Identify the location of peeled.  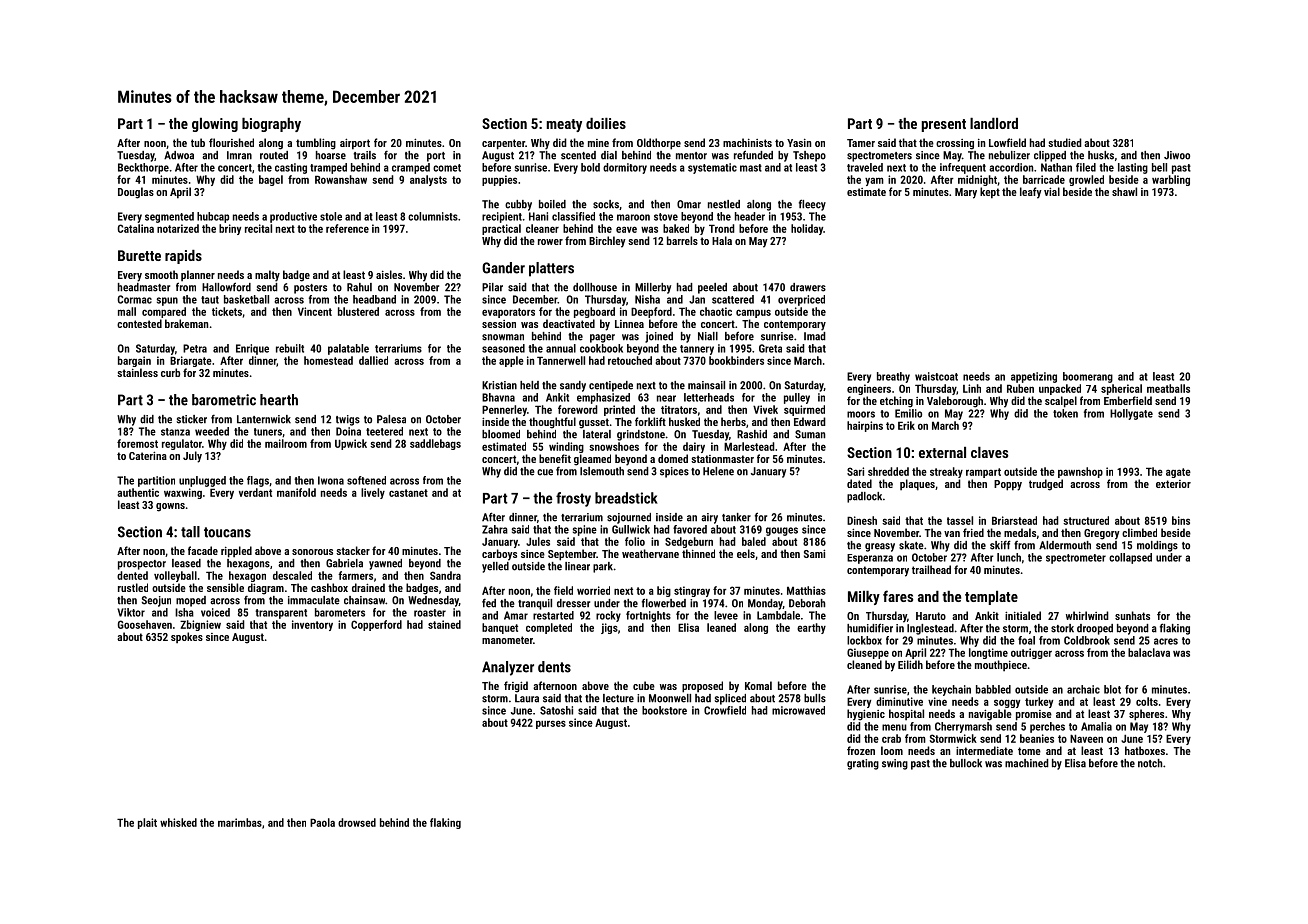
(712, 288).
